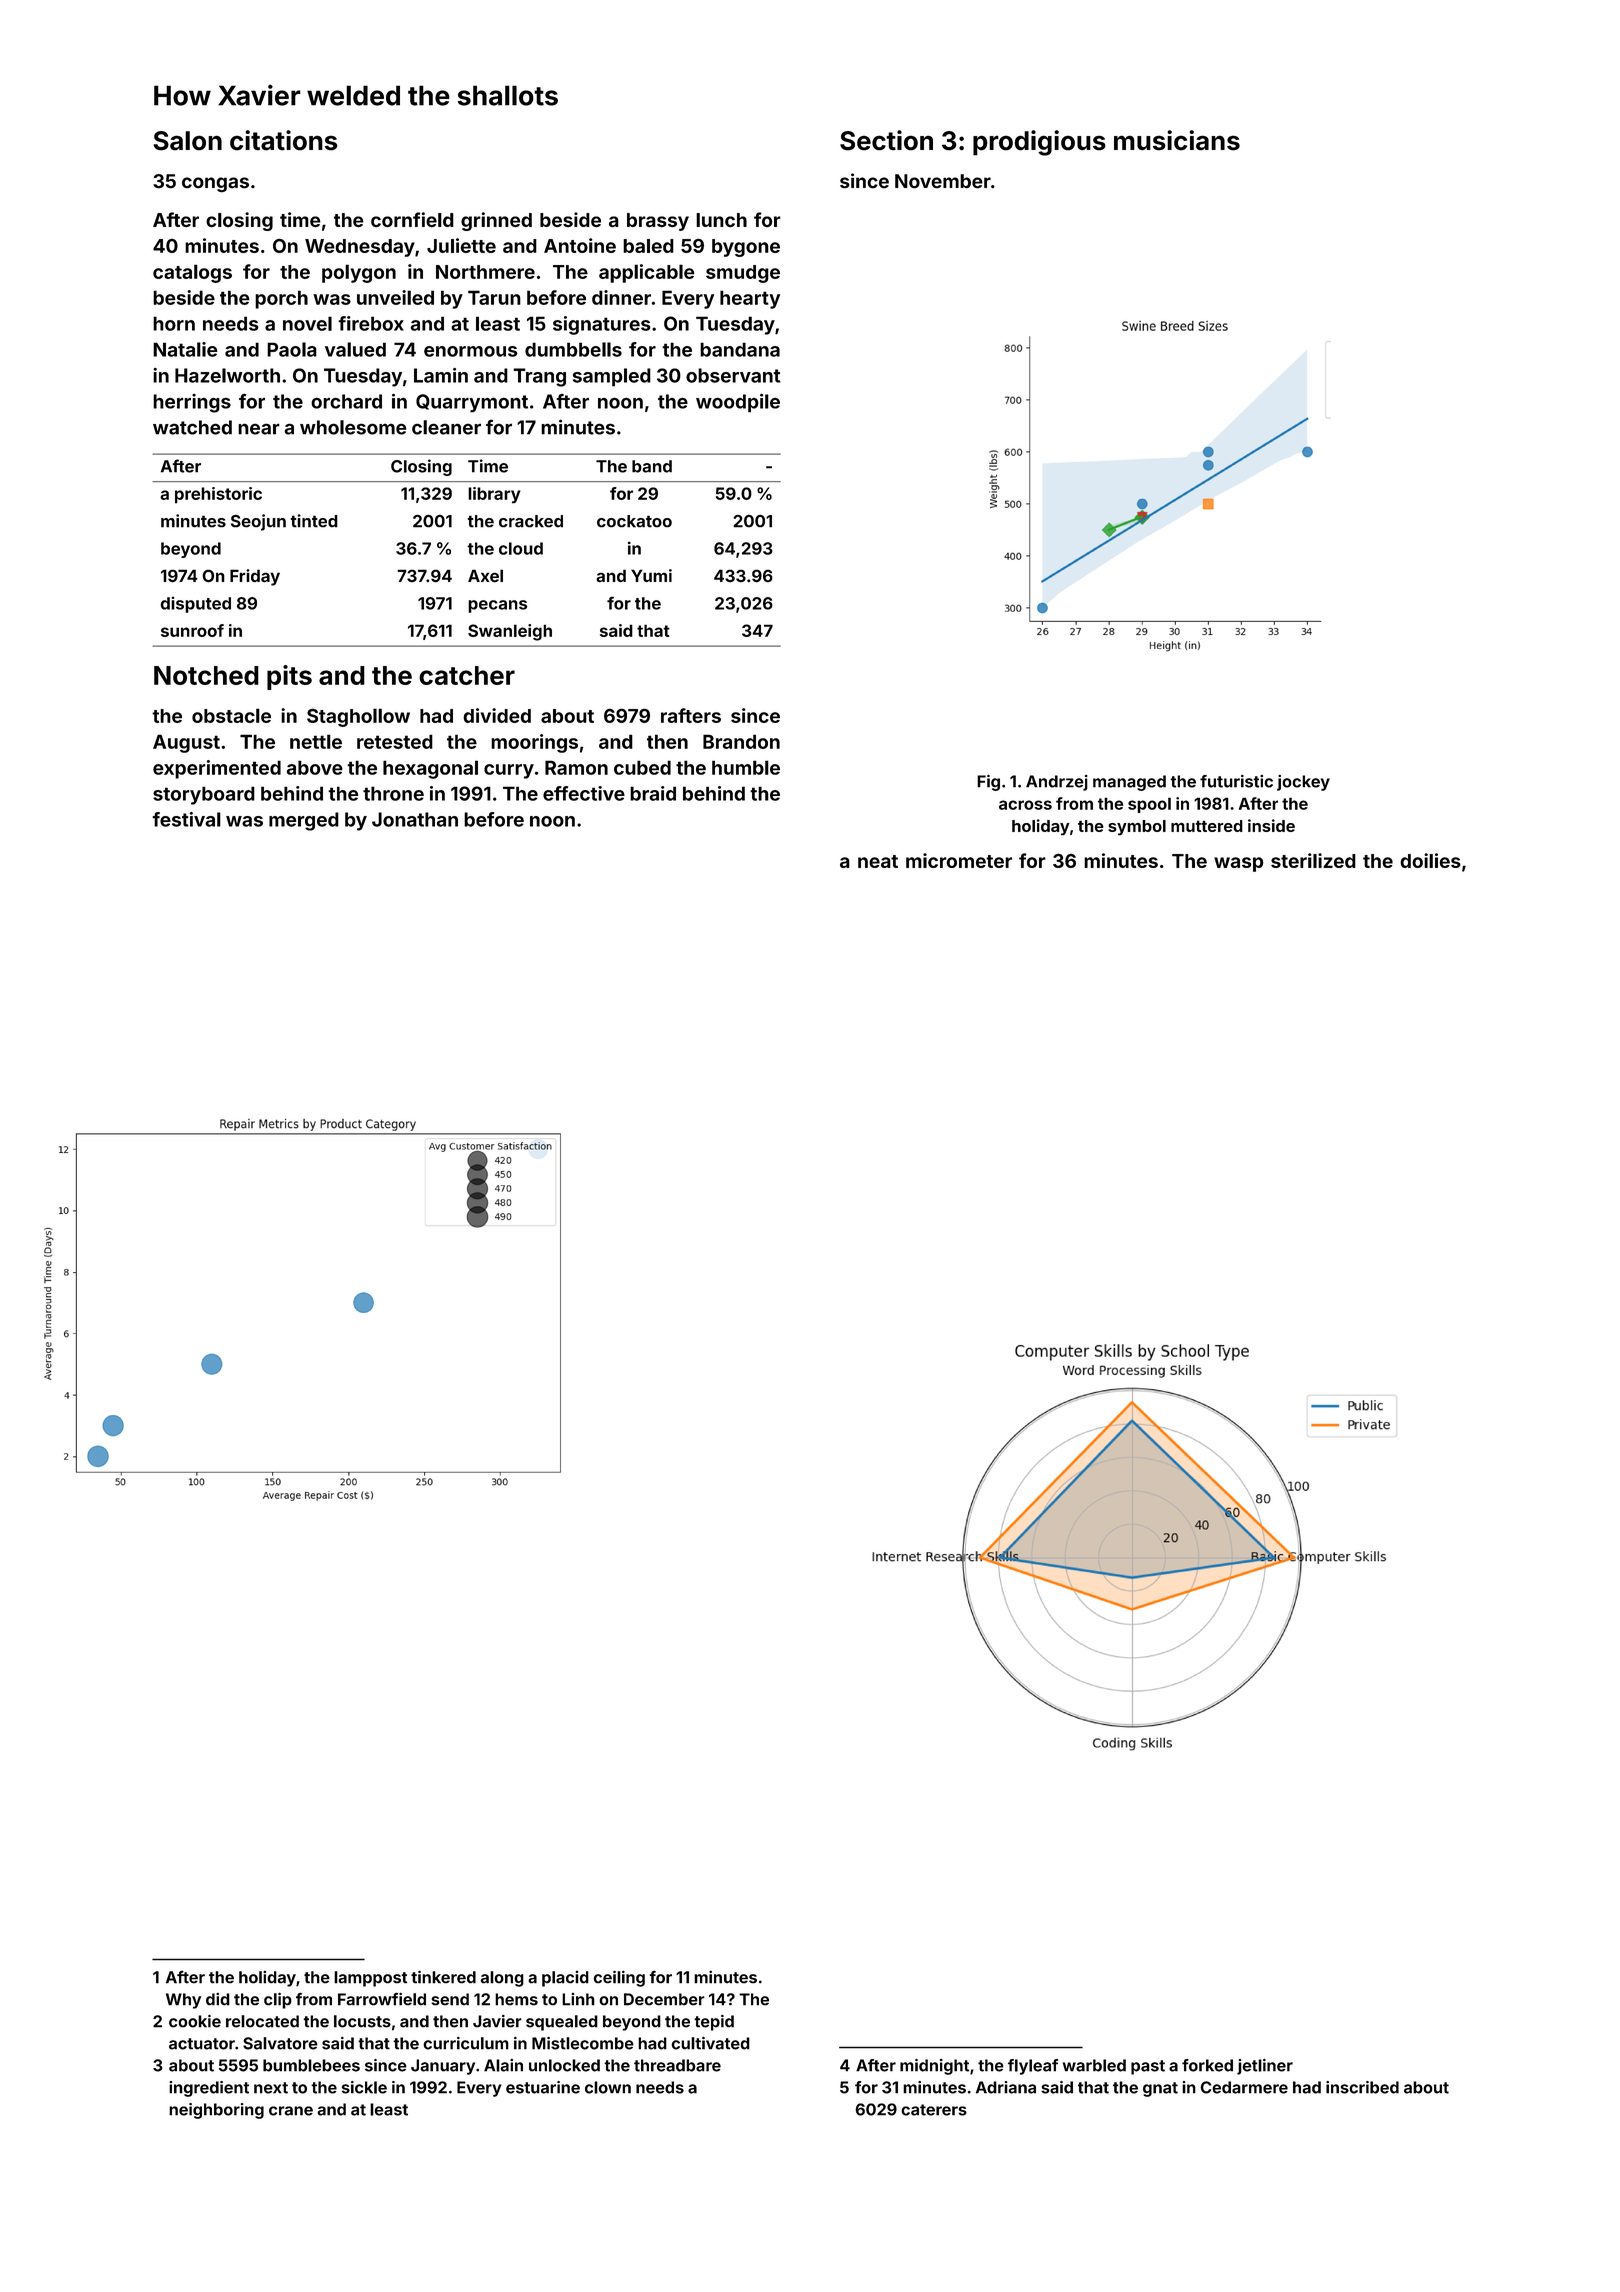 The image size is (1620, 2292). Describe the element at coordinates (746, 248) in the screenshot. I see `bygone` at that location.
